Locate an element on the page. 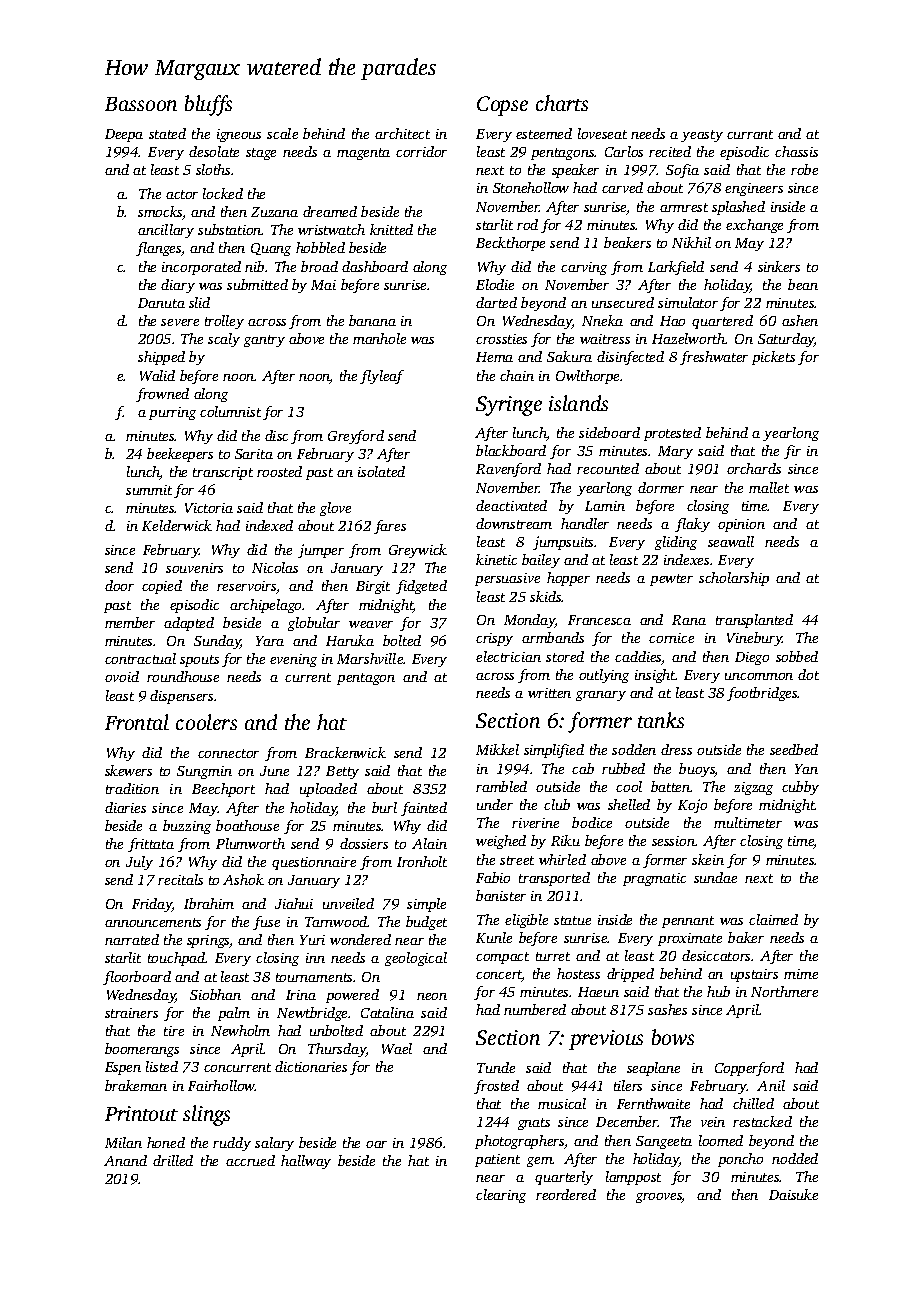 The width and height of the image is (924, 1308). Anand is located at coordinates (125, 1160).
